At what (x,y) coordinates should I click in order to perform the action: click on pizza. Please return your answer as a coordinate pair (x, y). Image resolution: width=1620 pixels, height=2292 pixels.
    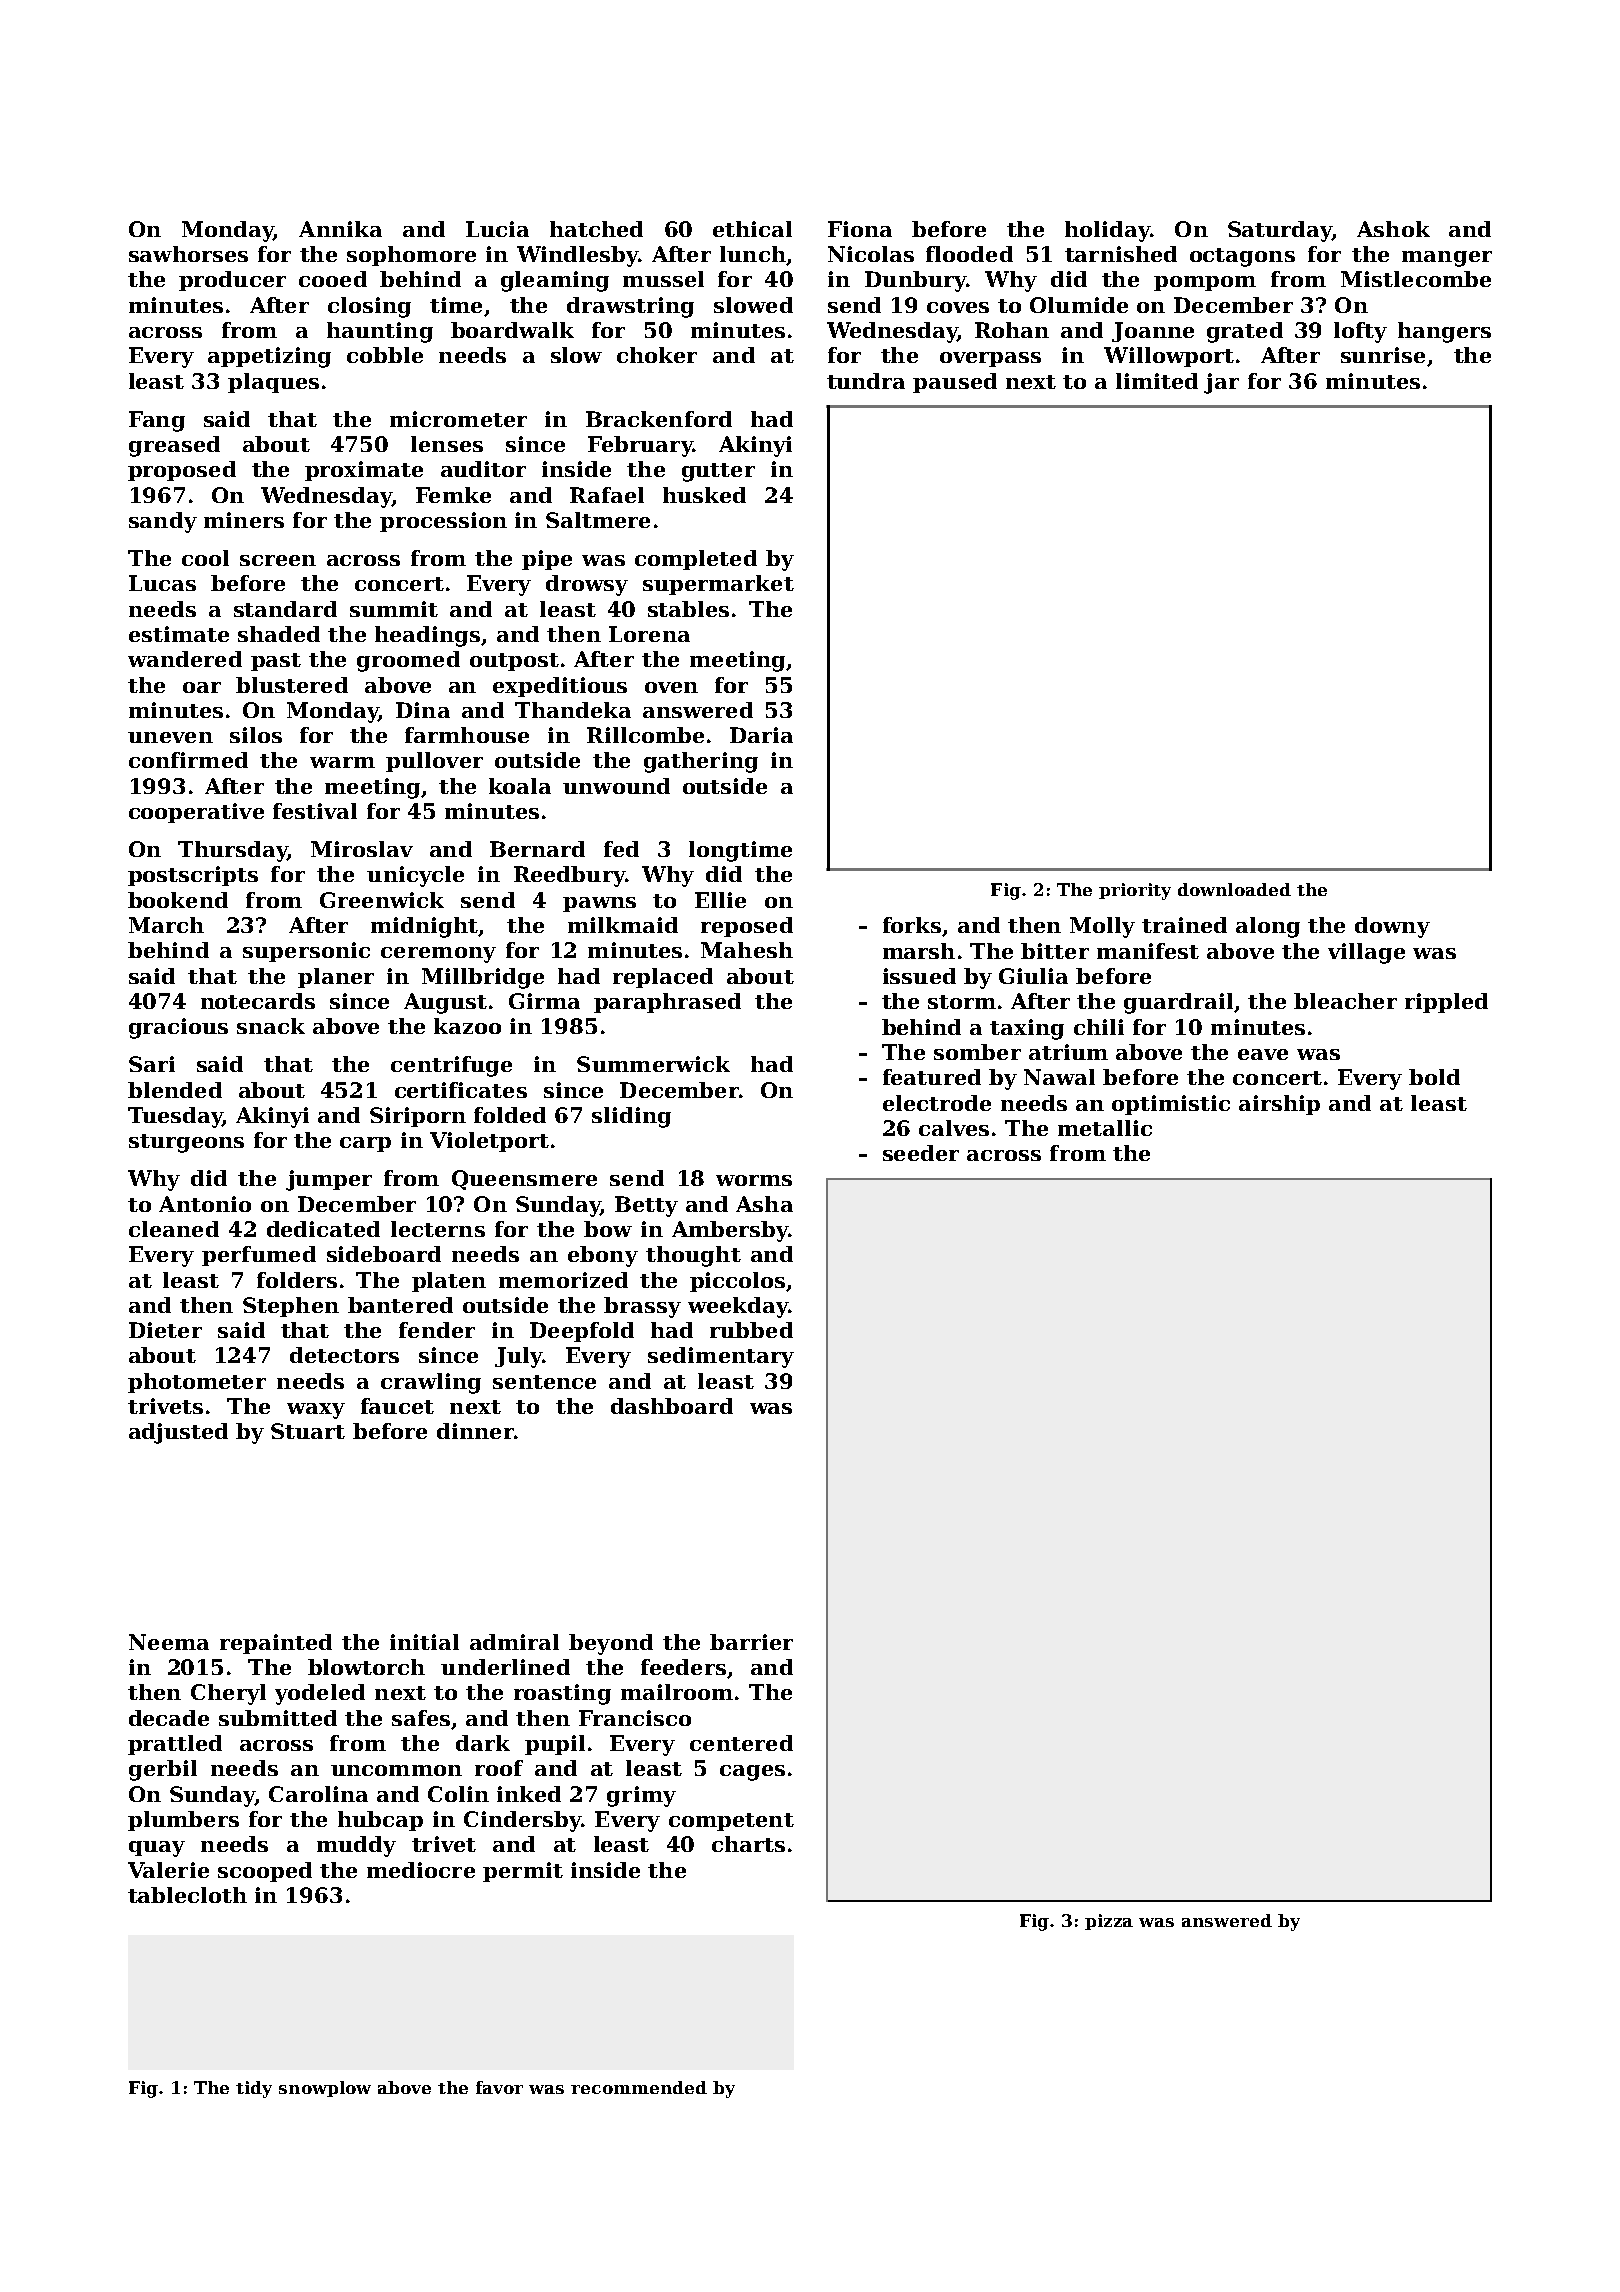
    Looking at the image, I should click on (1109, 1922).
